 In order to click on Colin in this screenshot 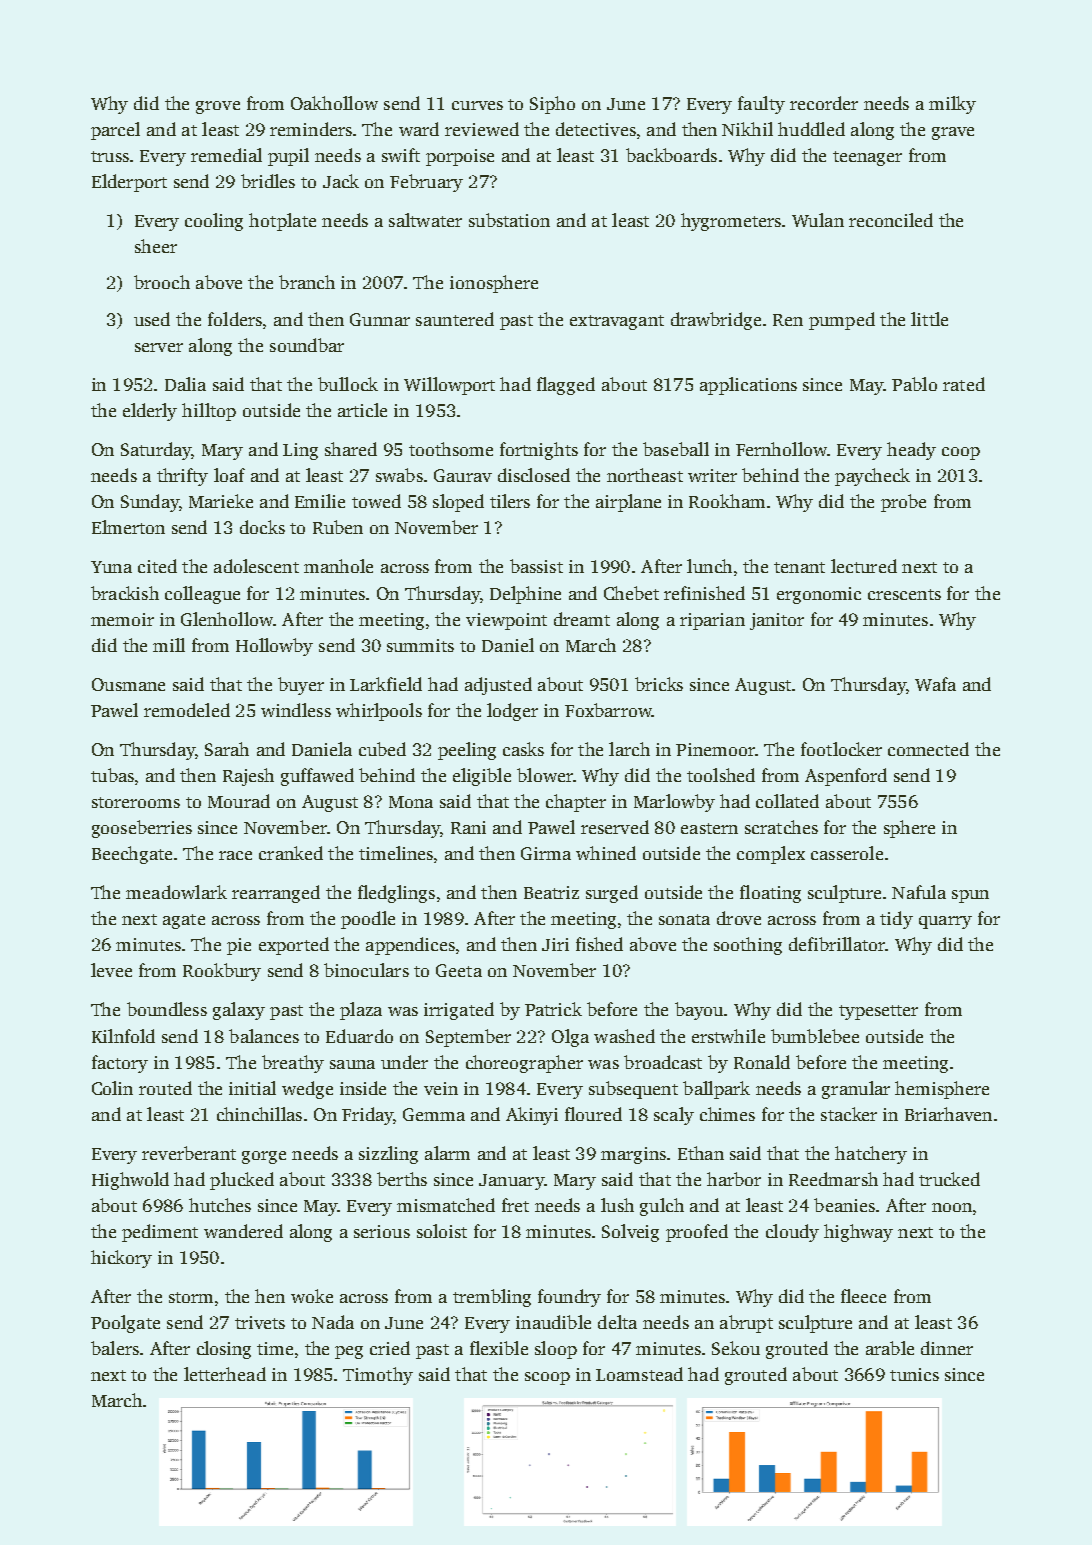, I will do `click(112, 1088)`.
